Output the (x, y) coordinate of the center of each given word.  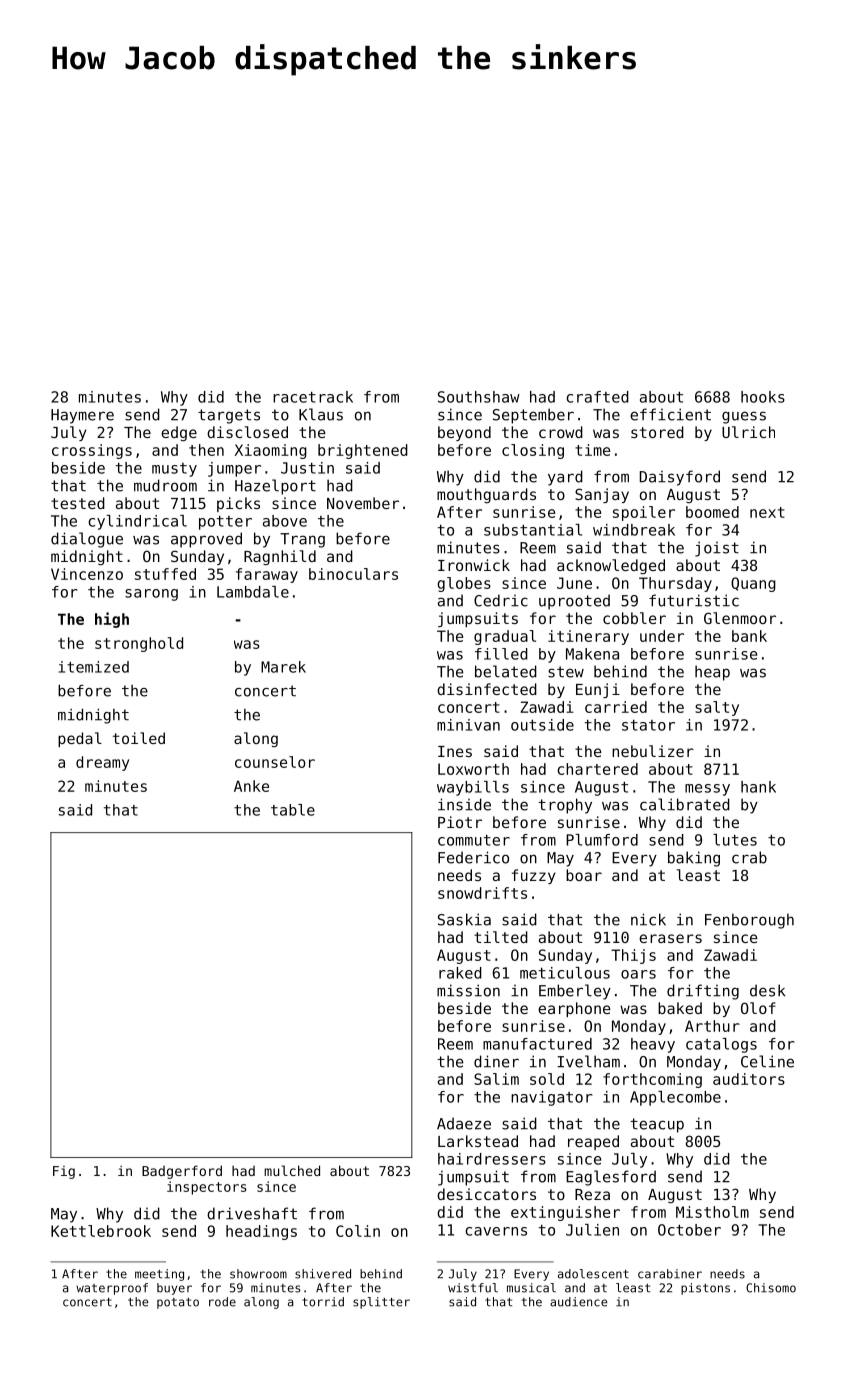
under (662, 636)
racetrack (313, 397)
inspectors (207, 1188)
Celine (767, 1061)
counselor (275, 762)
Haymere (82, 416)
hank (758, 787)
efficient (670, 414)
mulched (292, 1170)
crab (749, 857)
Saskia (464, 919)
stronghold (139, 644)
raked (460, 973)
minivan (468, 725)
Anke (251, 786)
